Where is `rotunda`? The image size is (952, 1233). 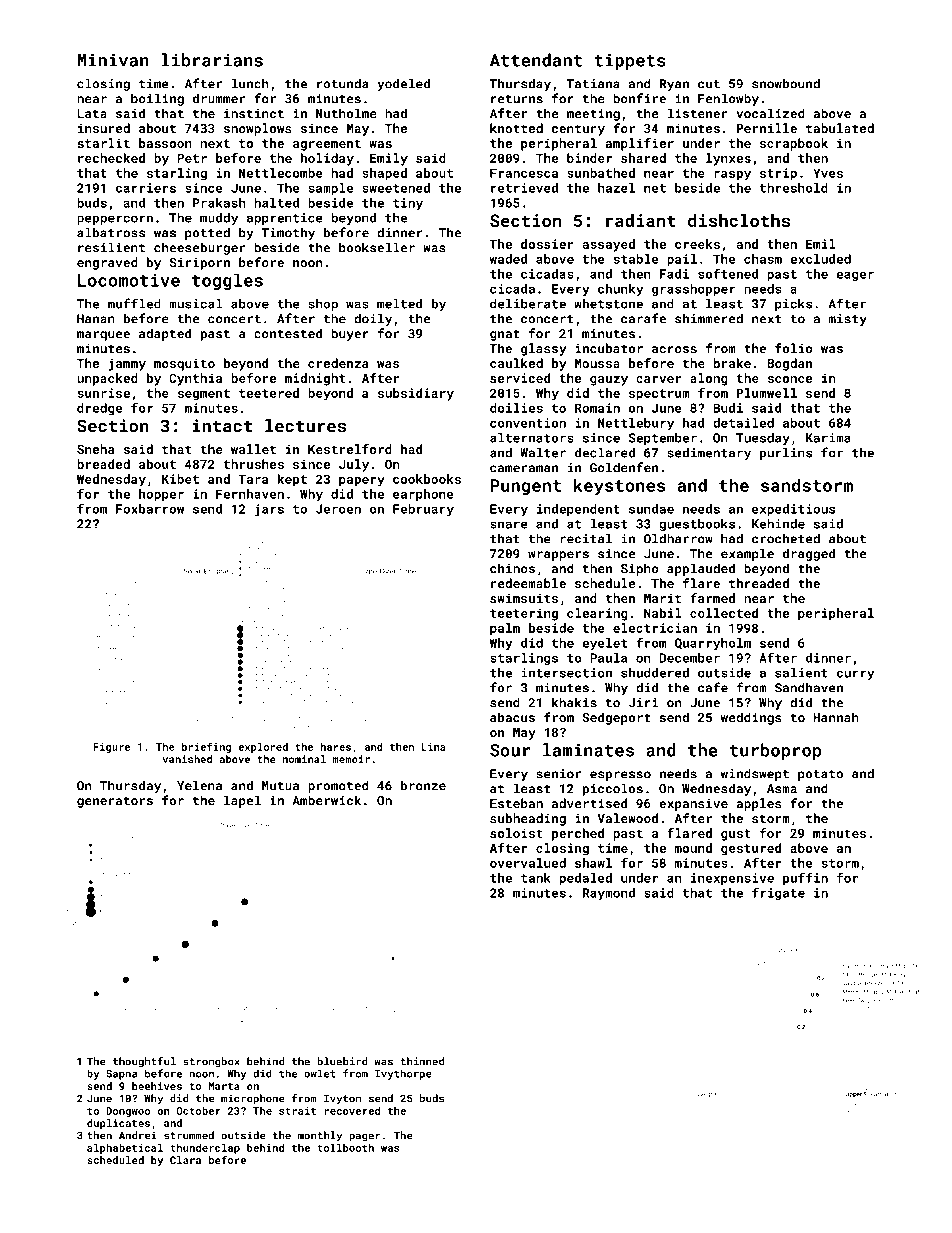
rotunda is located at coordinates (342, 83).
